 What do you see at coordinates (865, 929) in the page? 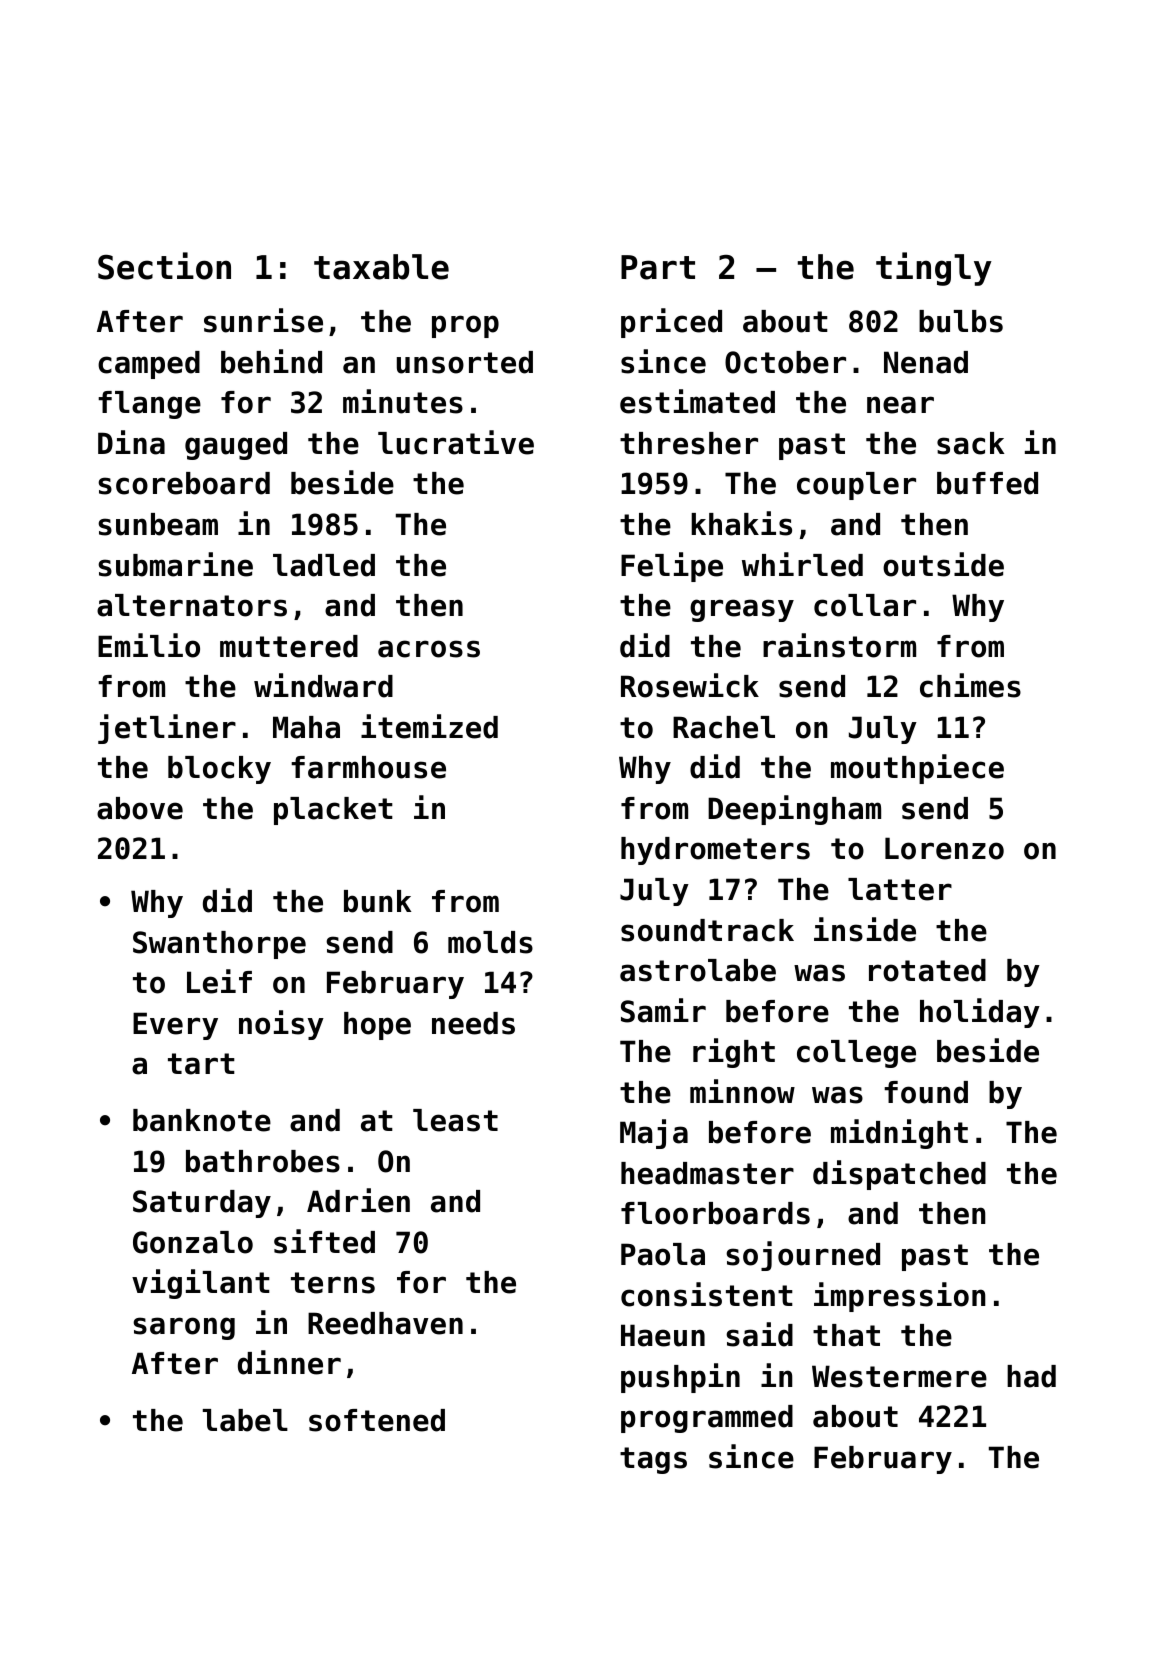
I see `inside` at bounding box center [865, 929].
